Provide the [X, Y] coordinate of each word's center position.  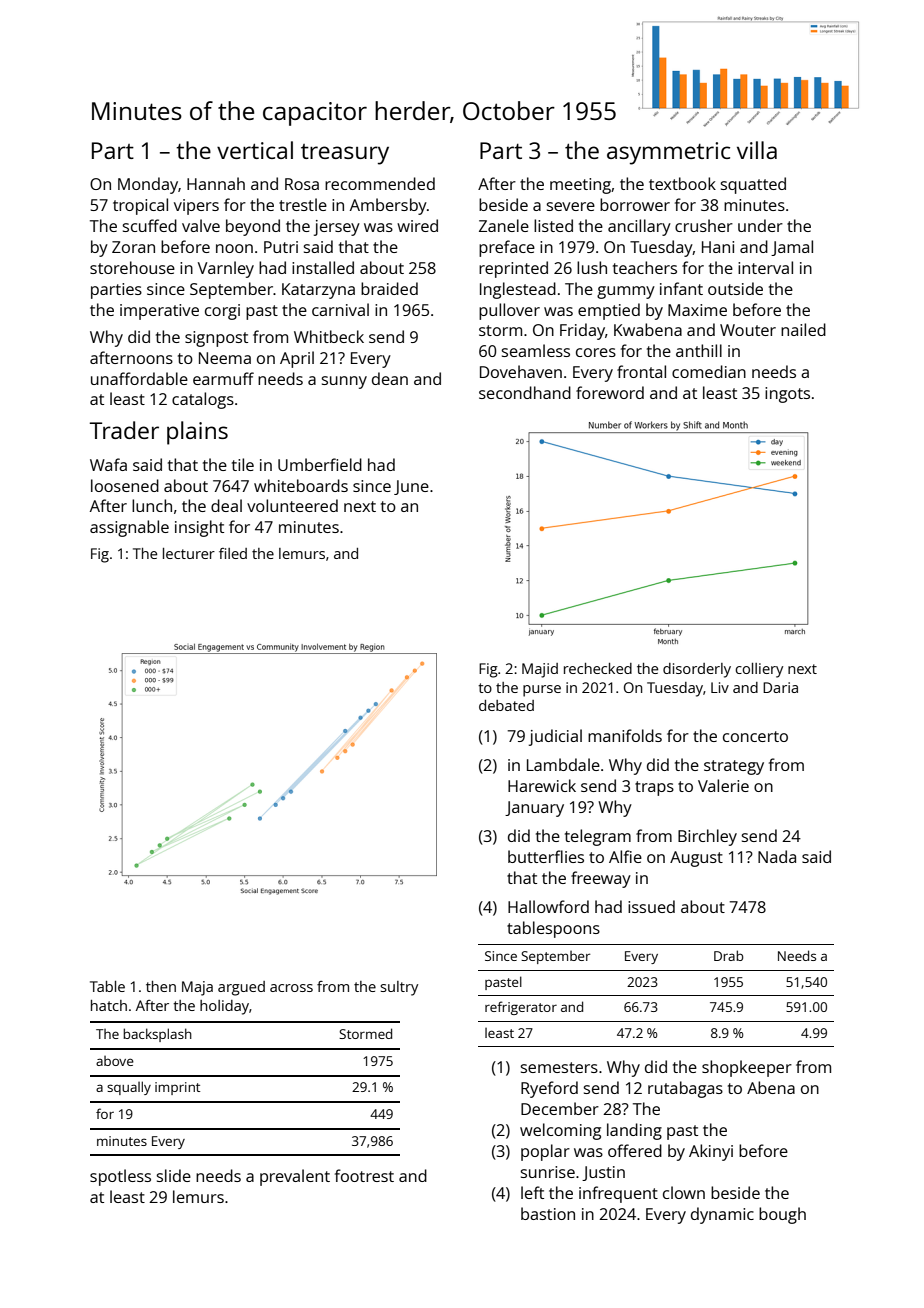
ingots [787, 395]
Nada [777, 856]
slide [174, 1175]
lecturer [189, 553]
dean [390, 378]
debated [506, 705]
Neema [225, 358]
